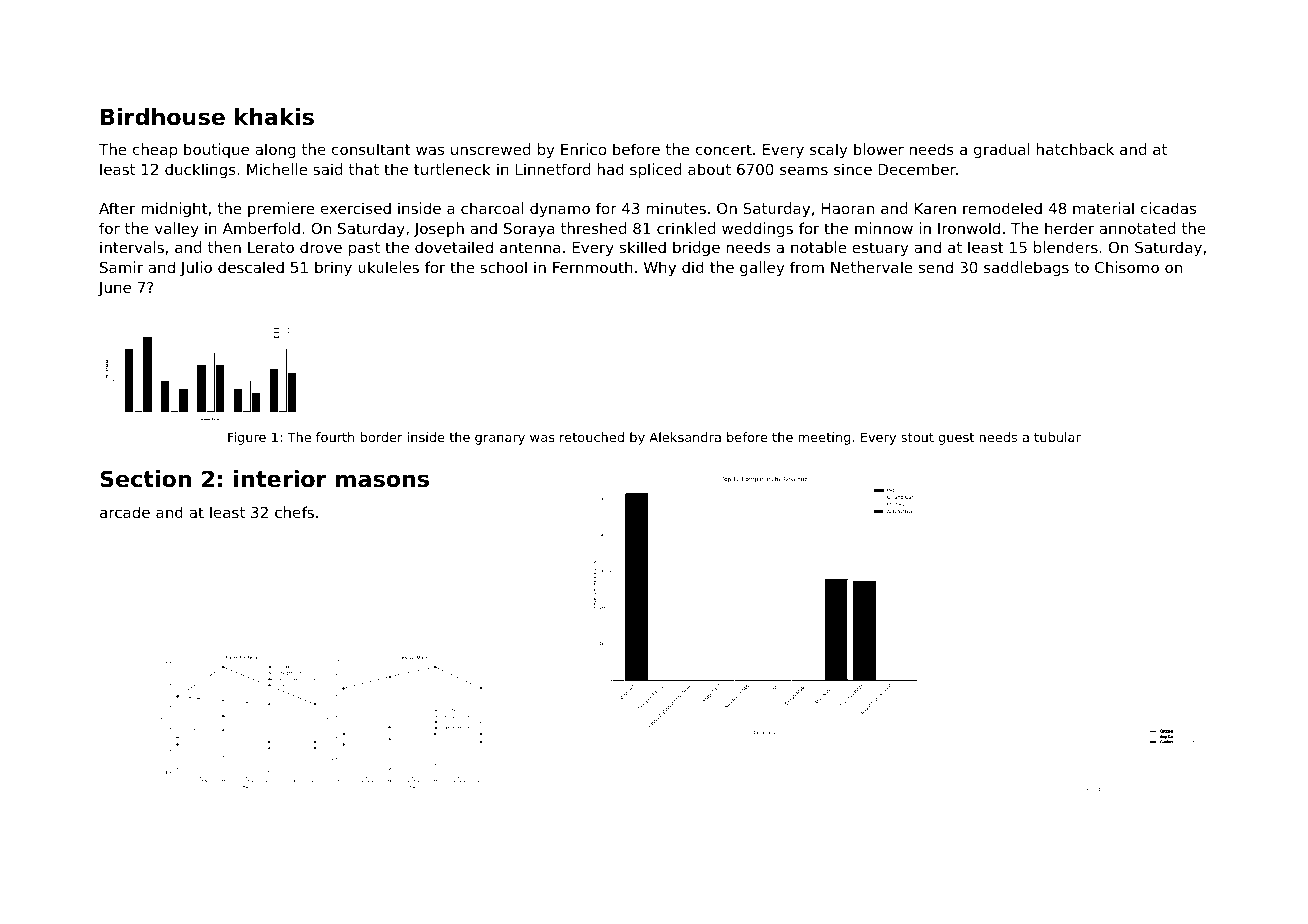  What do you see at coordinates (935, 208) in the page?
I see `Karen` at bounding box center [935, 208].
